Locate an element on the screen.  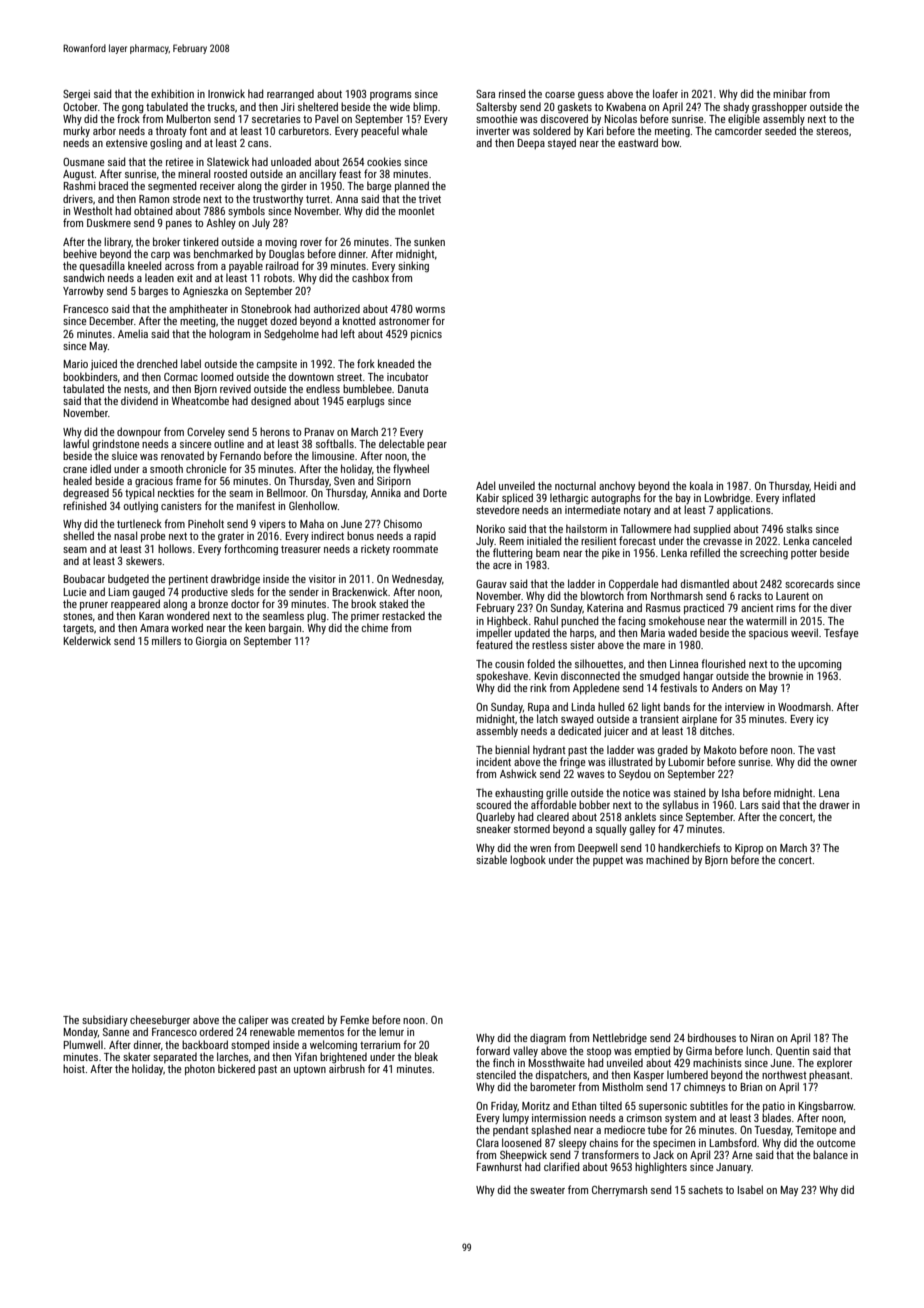
Lowbridge is located at coordinates (727, 498).
